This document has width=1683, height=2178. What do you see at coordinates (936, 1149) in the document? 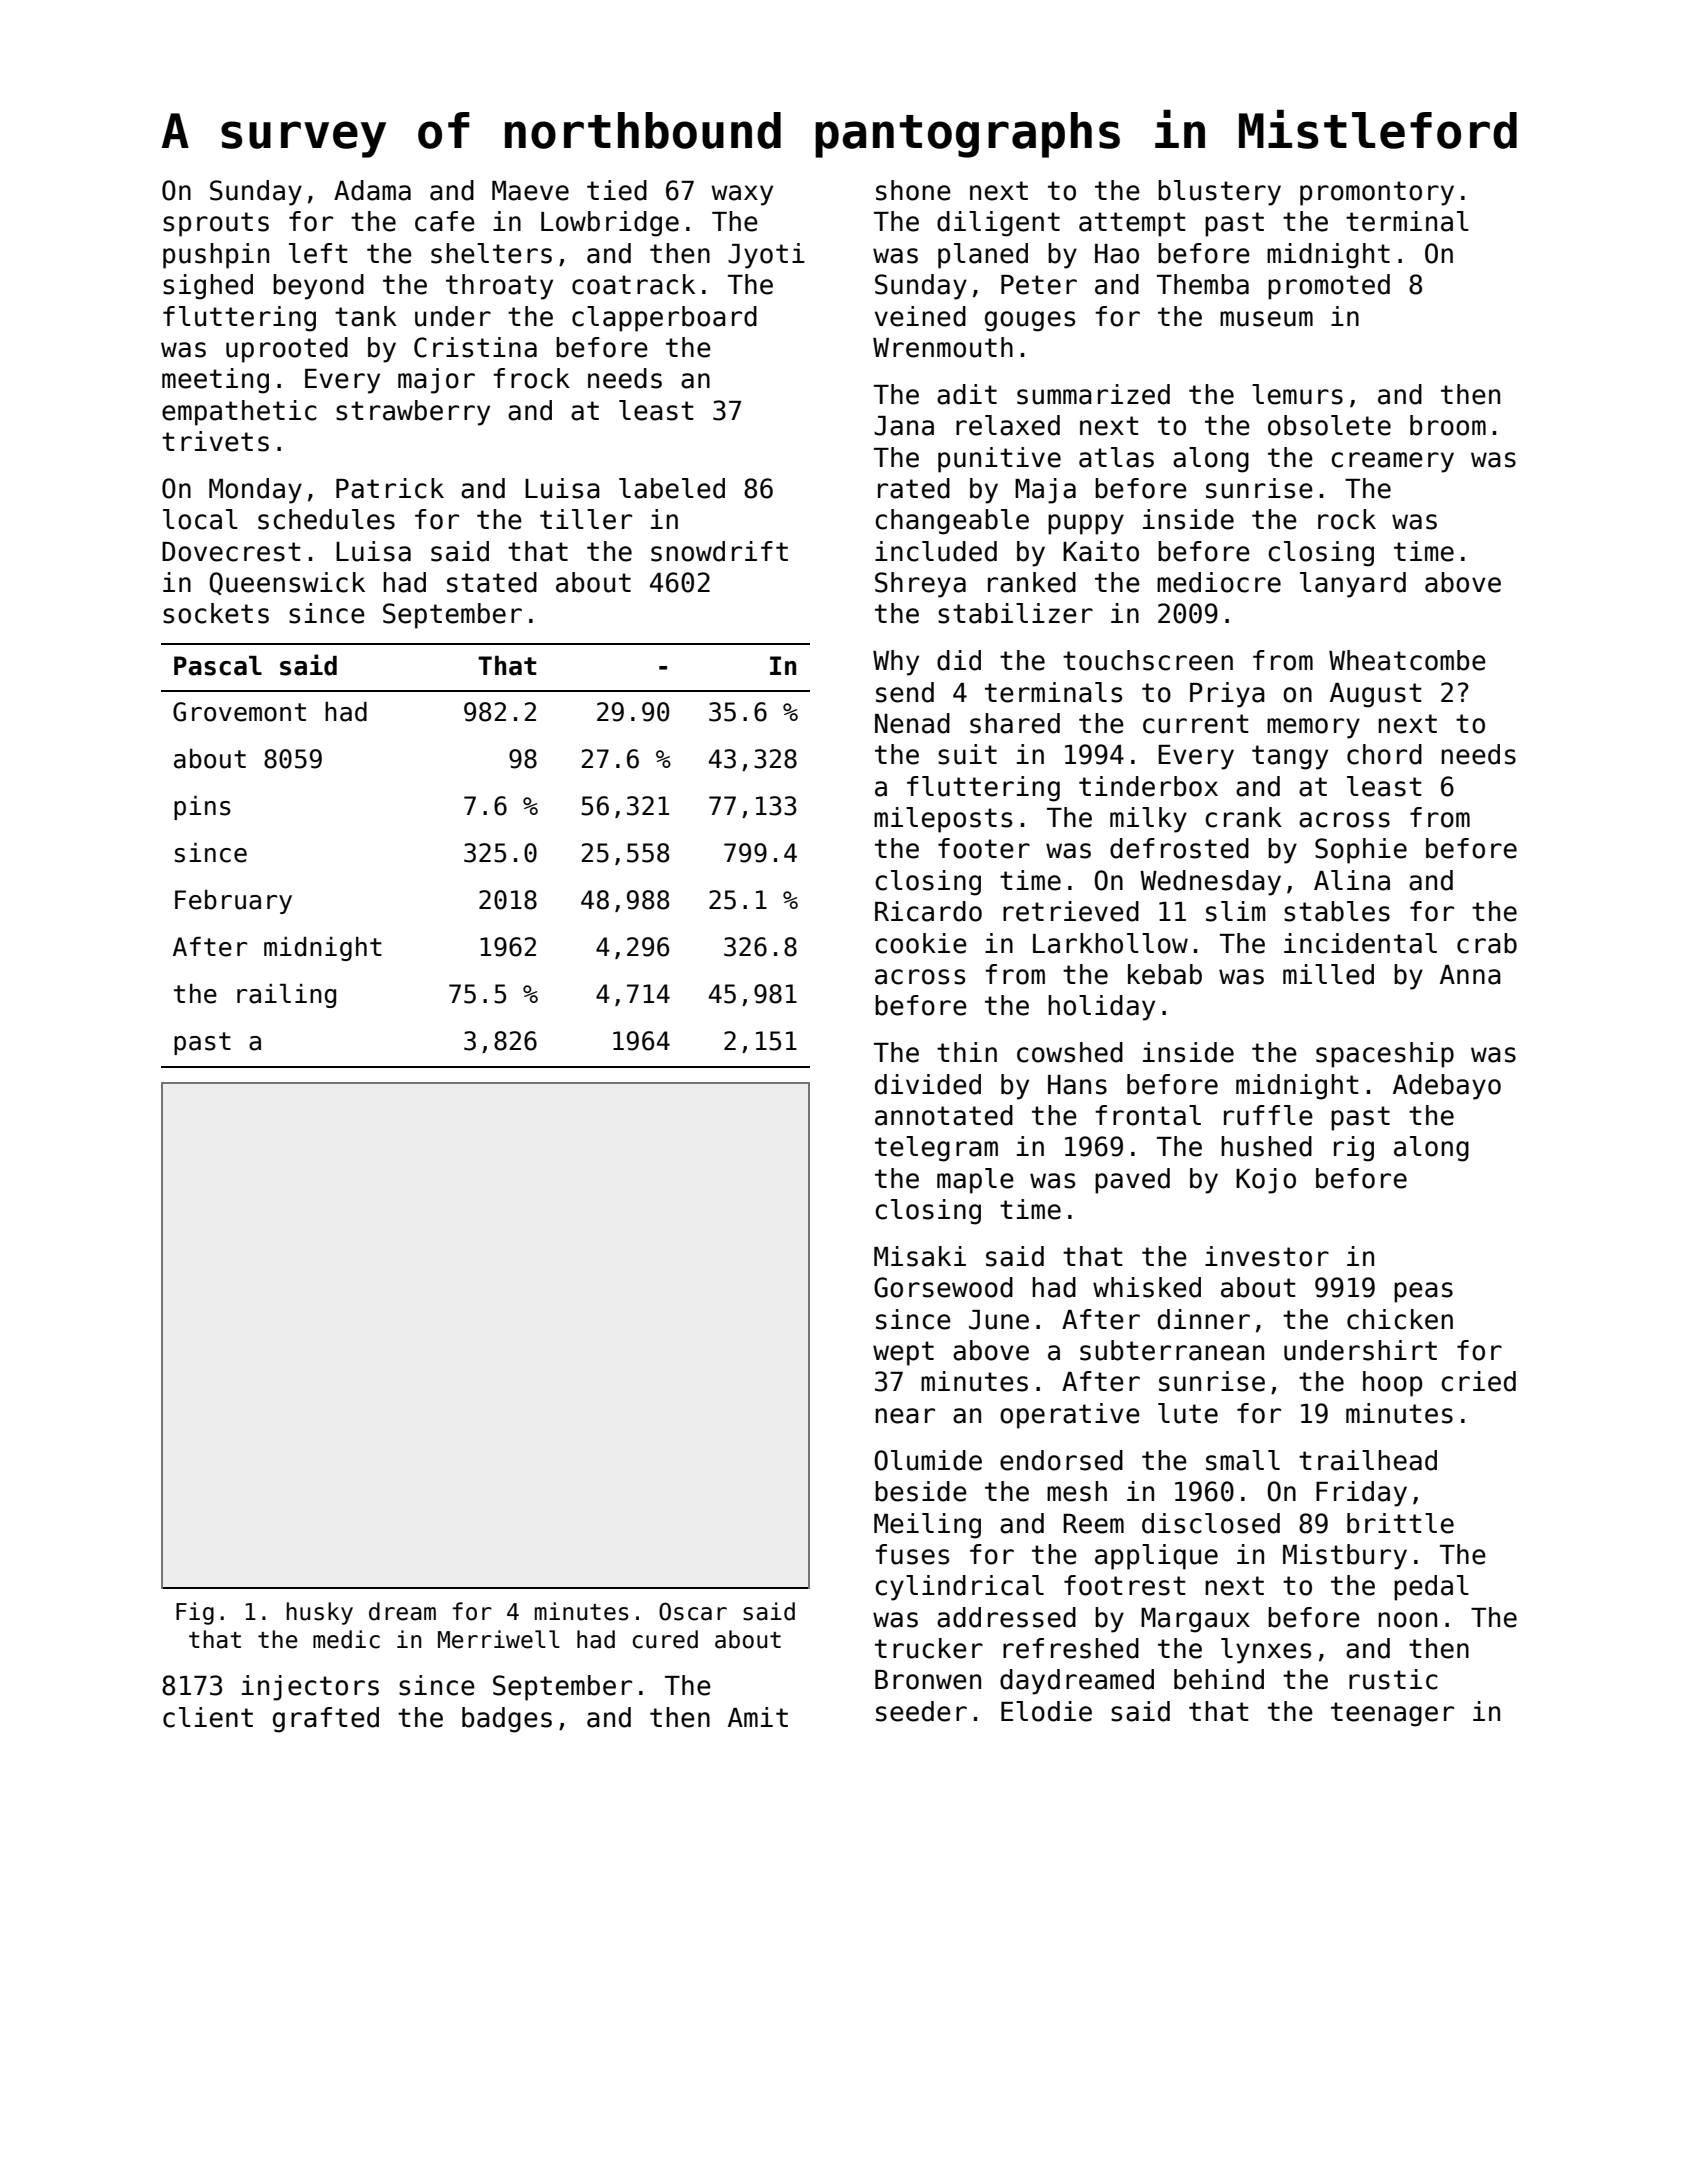
I see `telegram` at bounding box center [936, 1149].
